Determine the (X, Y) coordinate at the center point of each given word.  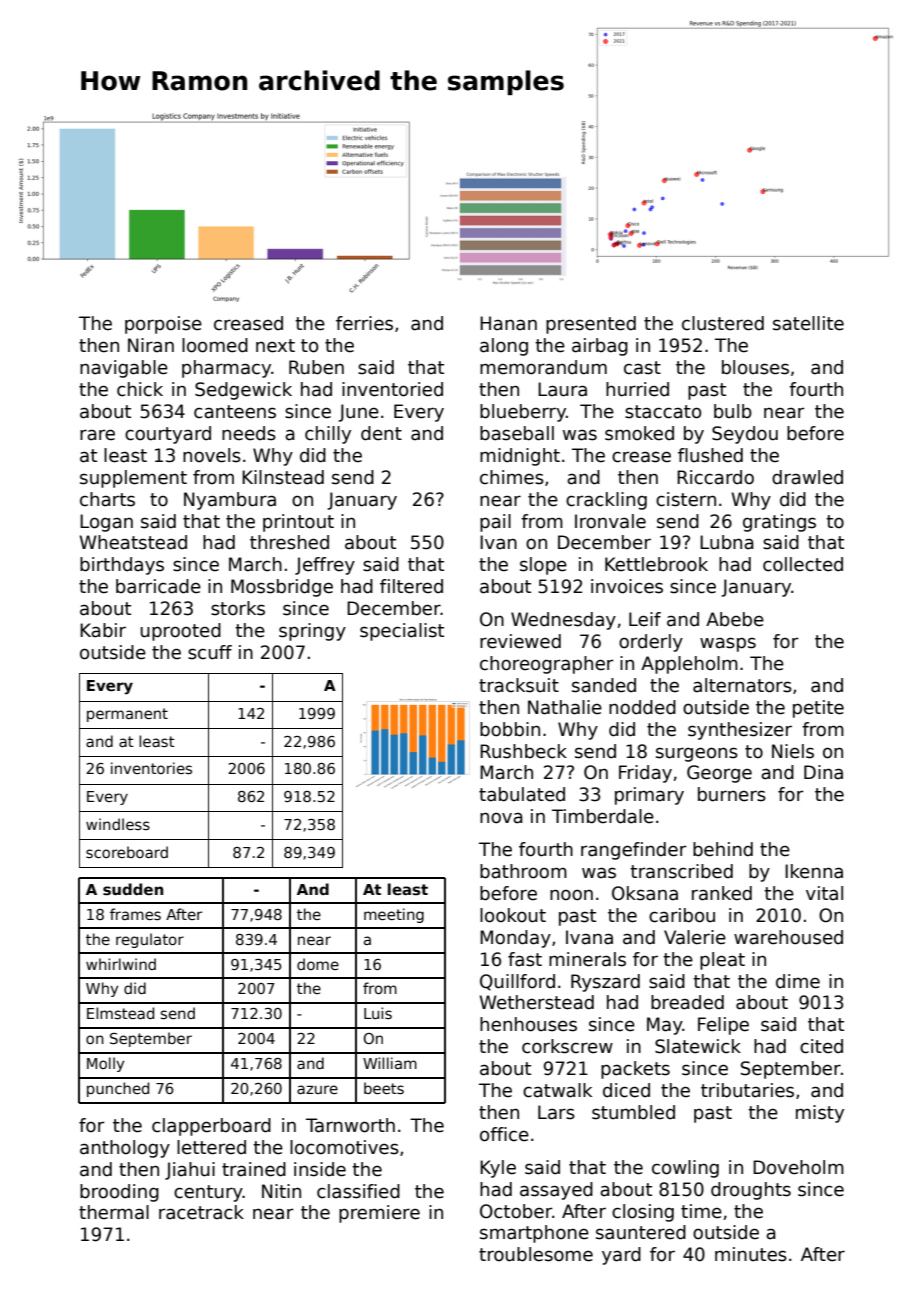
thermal (114, 1212)
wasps (728, 644)
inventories (151, 768)
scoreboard (127, 852)
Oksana (645, 893)
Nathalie (565, 707)
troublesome (536, 1254)
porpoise (163, 325)
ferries (364, 323)
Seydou (745, 435)
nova (501, 818)
